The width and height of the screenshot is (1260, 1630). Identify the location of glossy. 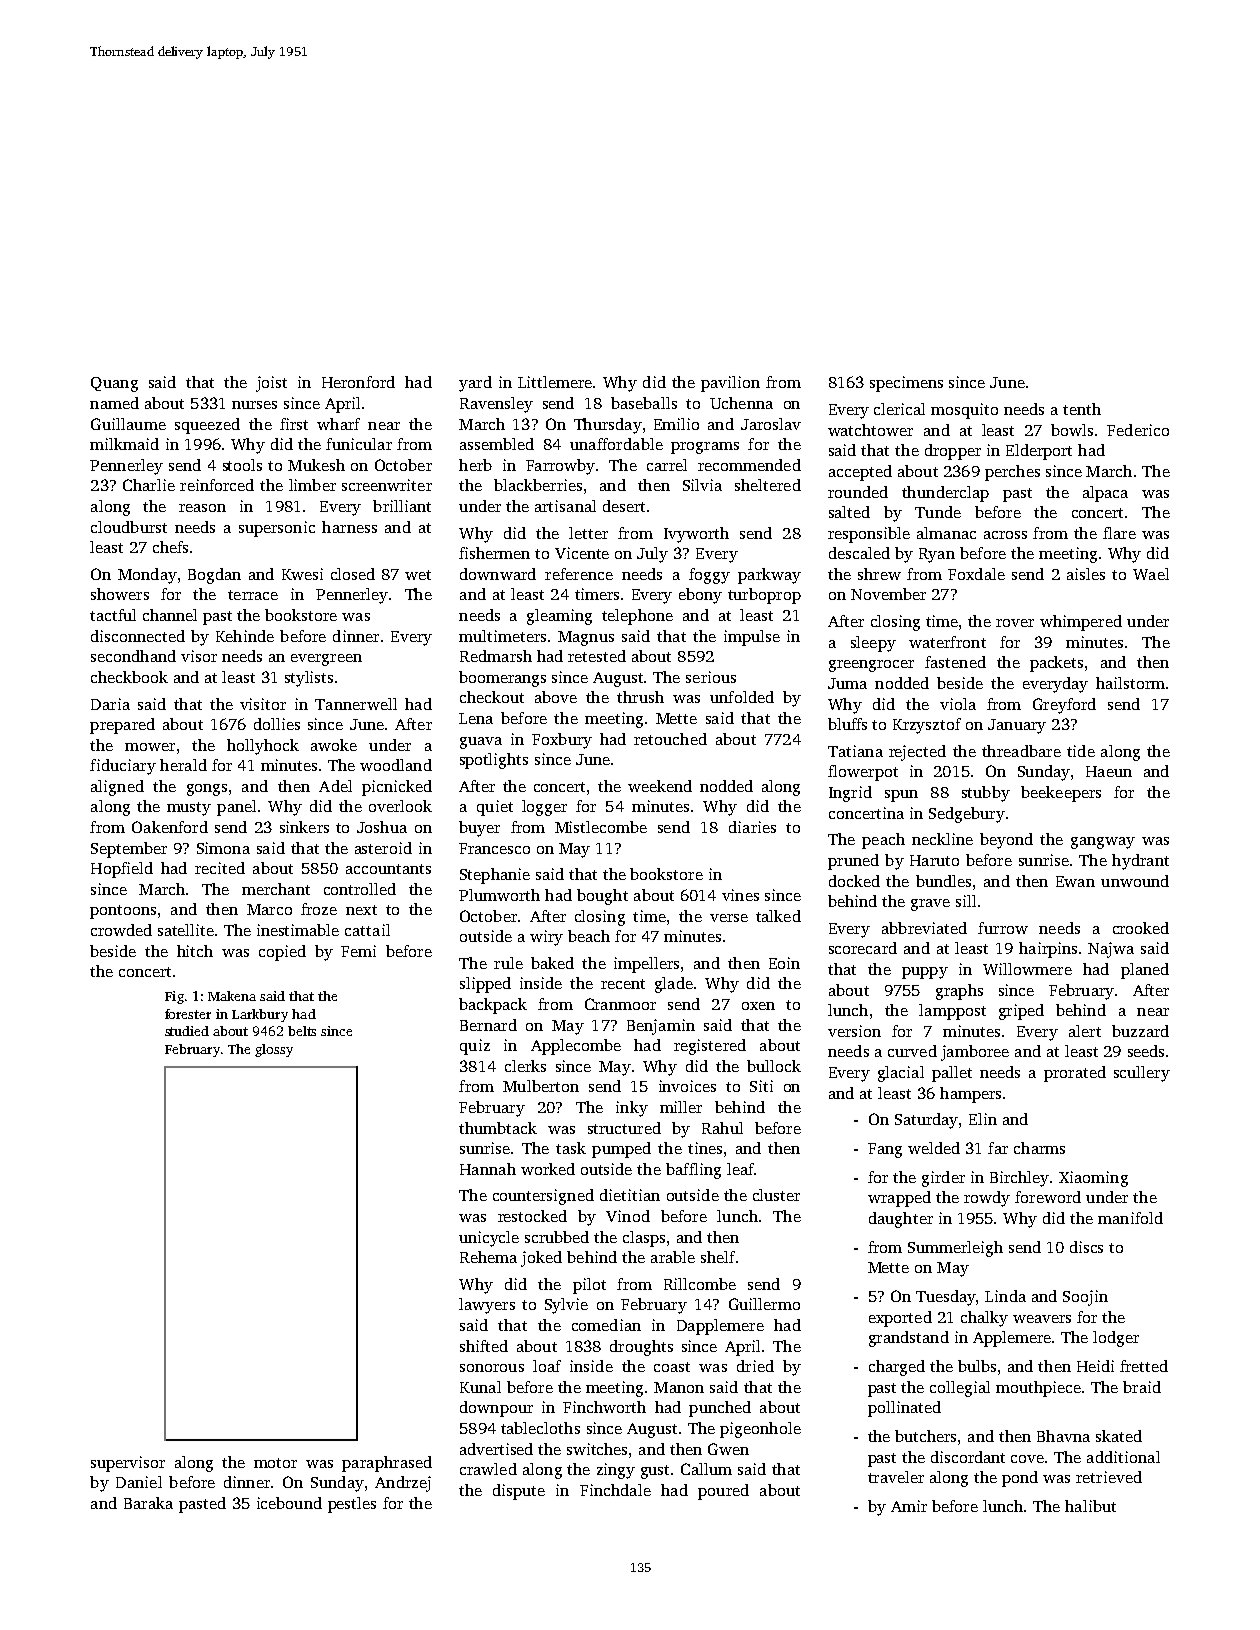
(274, 1050).
